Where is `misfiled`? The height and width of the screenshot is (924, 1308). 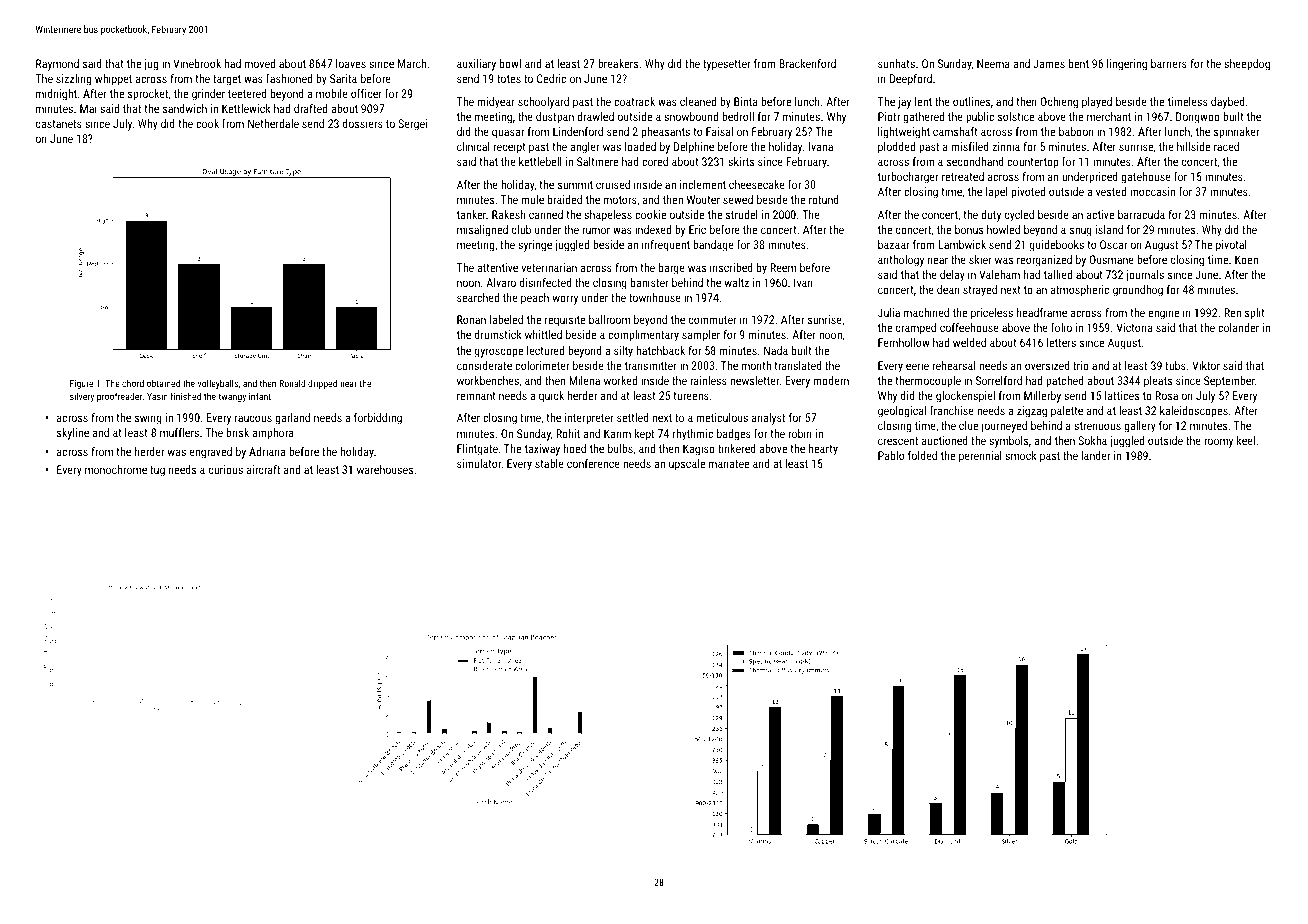
misfiled is located at coordinates (970, 146).
